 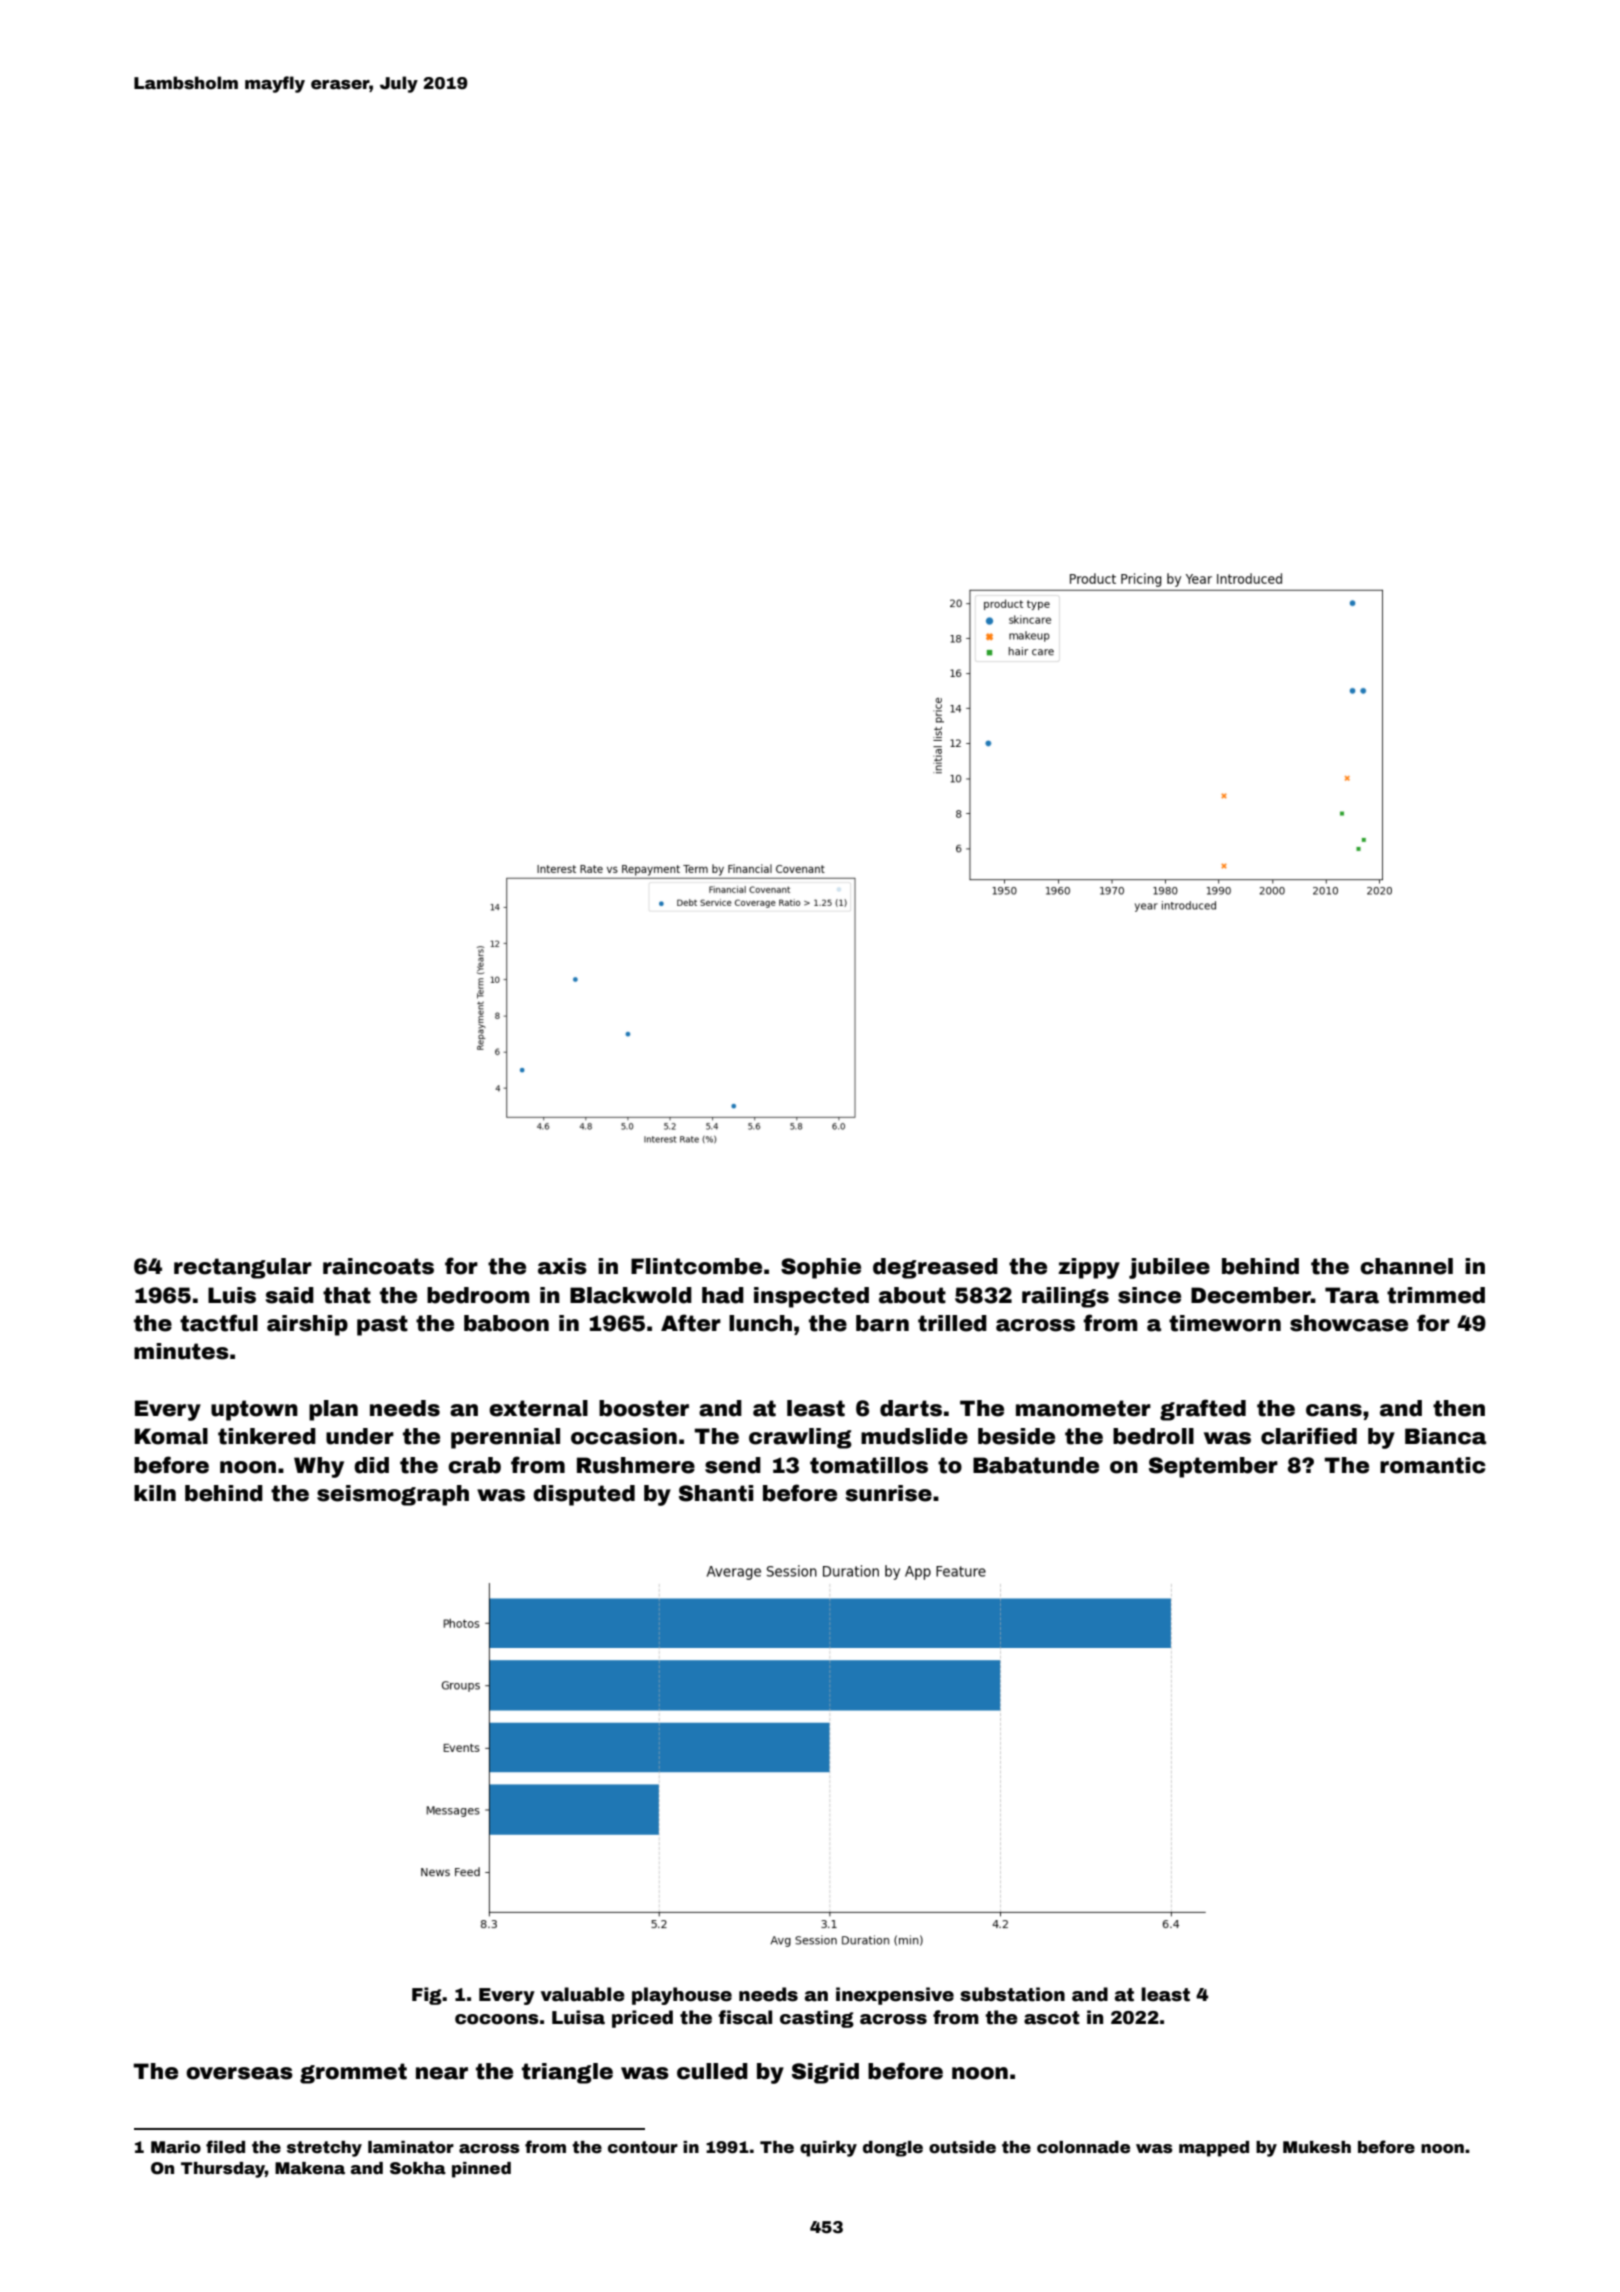 What do you see at coordinates (1052, 2018) in the document?
I see `ascot` at bounding box center [1052, 2018].
